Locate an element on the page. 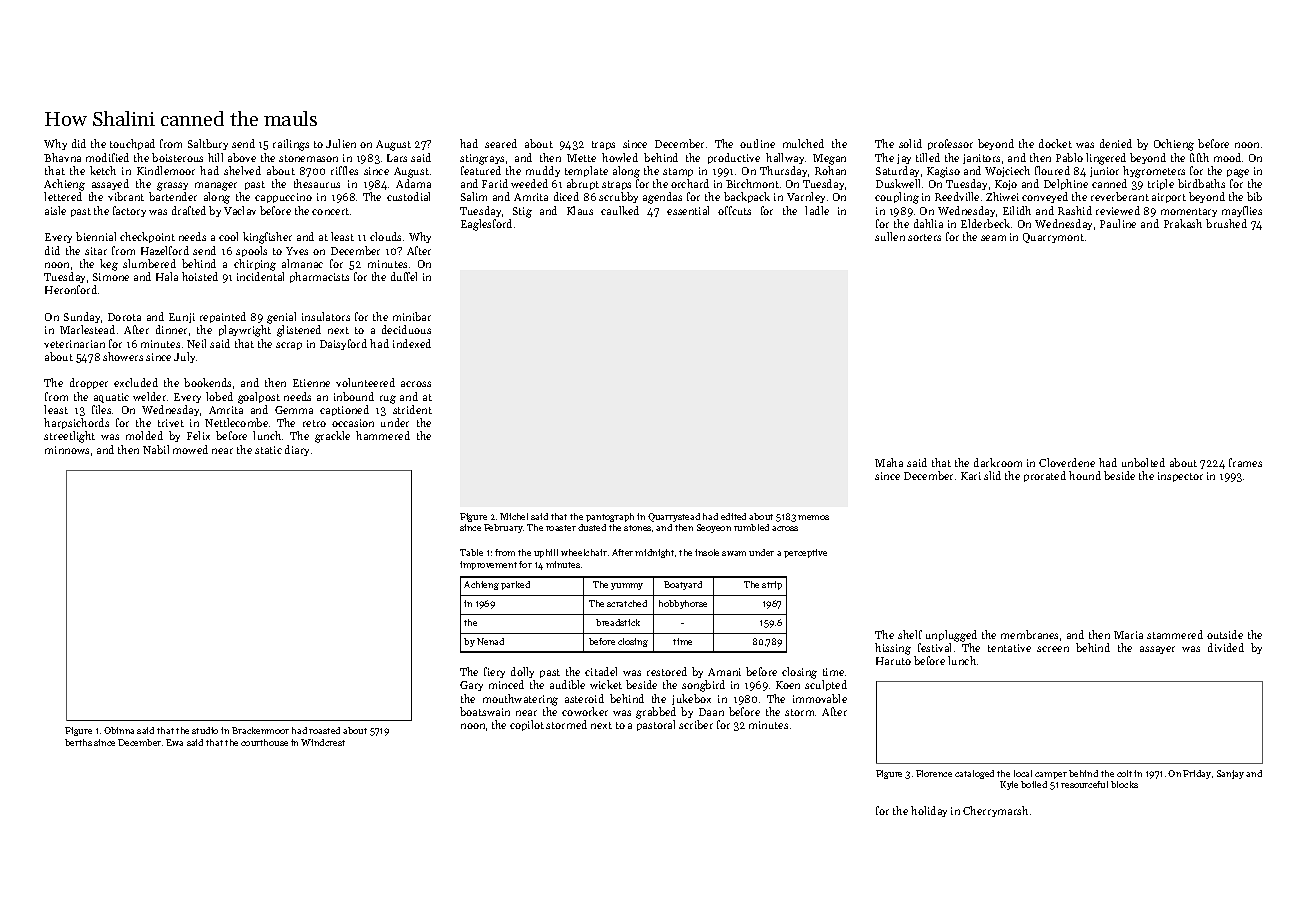 Image resolution: width=1308 pixels, height=924 pixels. Windcrest is located at coordinates (323, 742).
